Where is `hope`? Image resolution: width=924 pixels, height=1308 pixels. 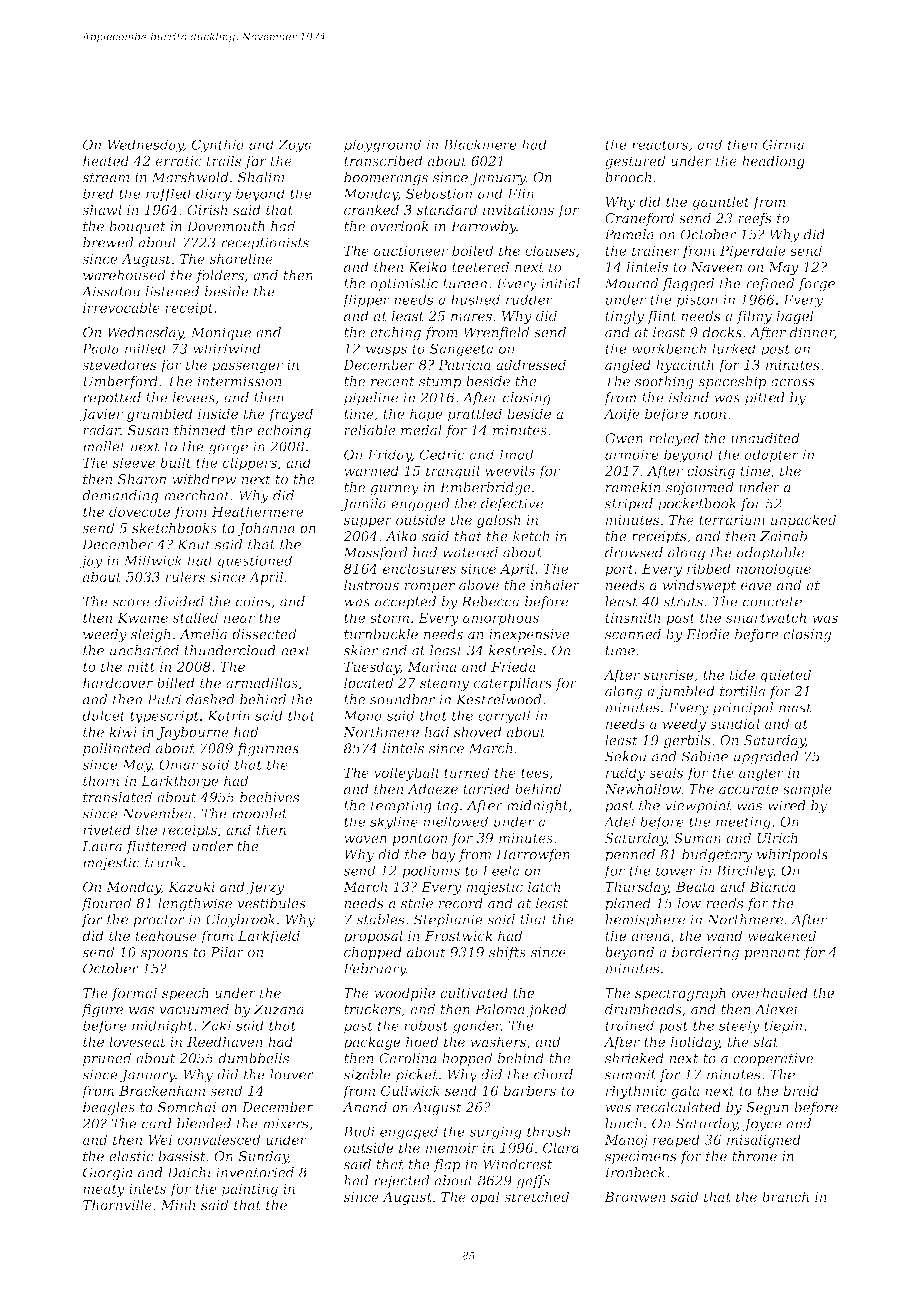 hope is located at coordinates (426, 415).
